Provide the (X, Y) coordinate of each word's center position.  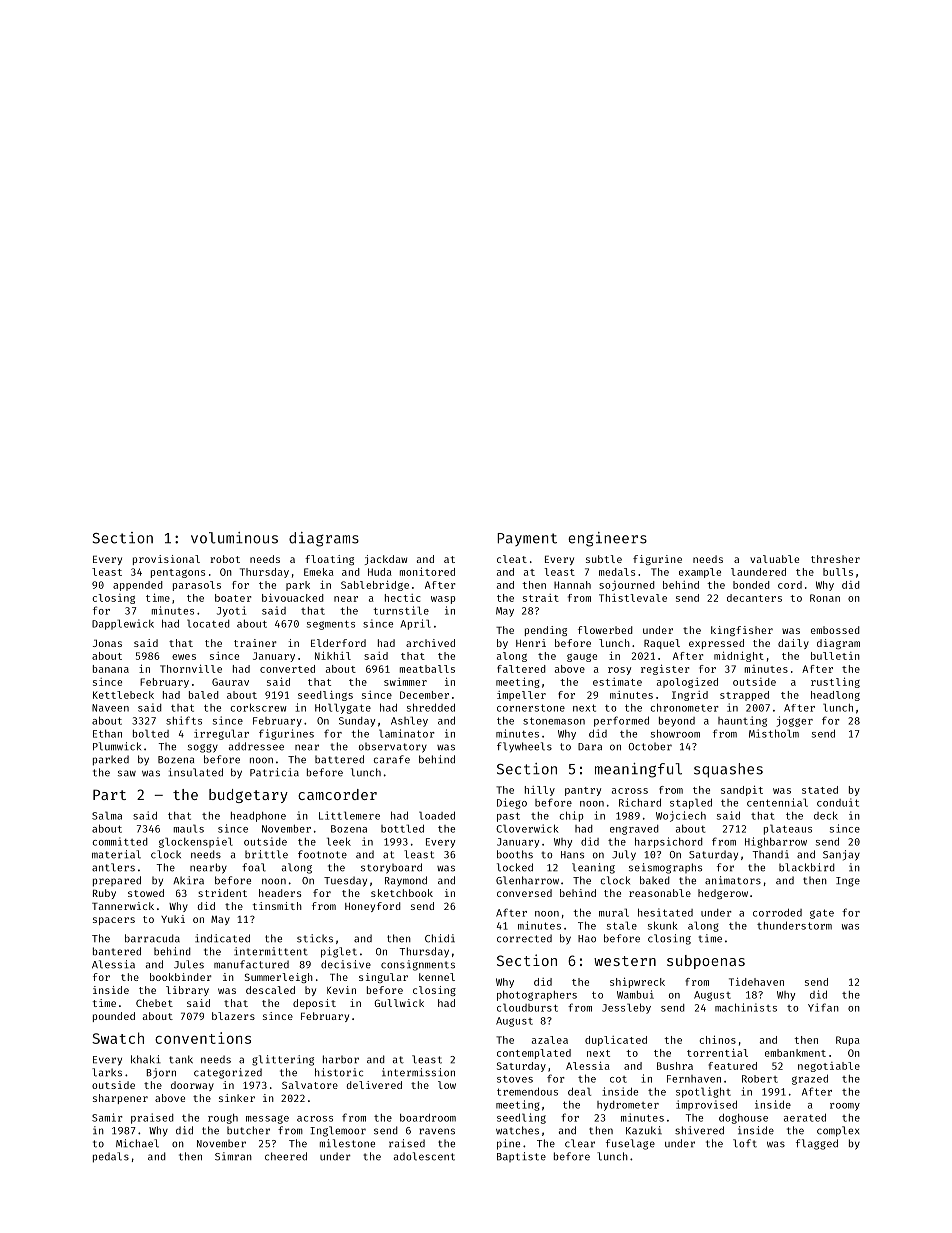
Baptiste (521, 1157)
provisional (166, 560)
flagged (817, 1144)
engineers (607, 539)
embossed (835, 630)
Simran (233, 1156)
